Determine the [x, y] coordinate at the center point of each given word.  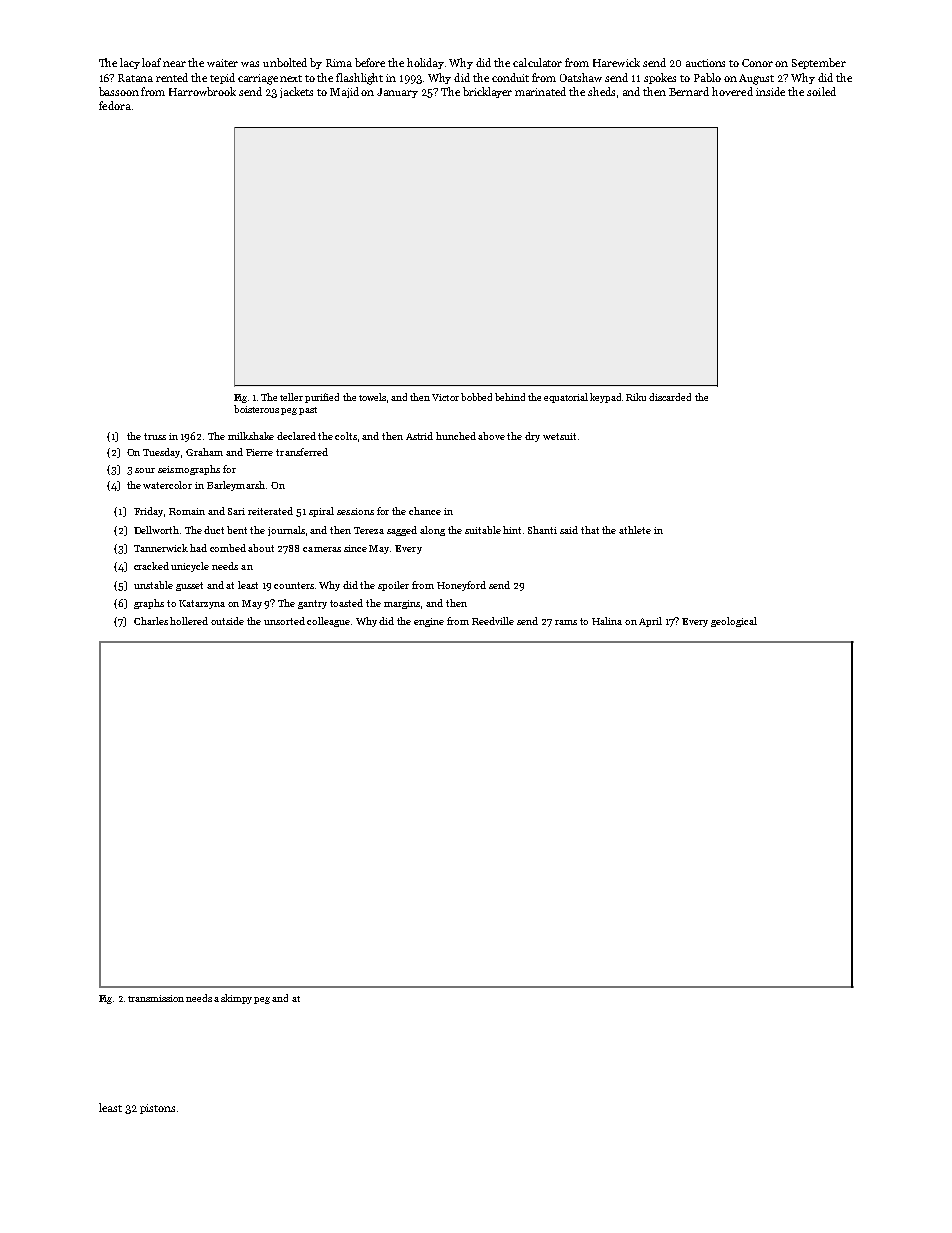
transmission [156, 998]
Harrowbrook [202, 91]
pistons [157, 1109]
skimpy [236, 999]
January [397, 93]
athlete [635, 530]
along [432, 531]
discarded [670, 397]
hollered [189, 621]
